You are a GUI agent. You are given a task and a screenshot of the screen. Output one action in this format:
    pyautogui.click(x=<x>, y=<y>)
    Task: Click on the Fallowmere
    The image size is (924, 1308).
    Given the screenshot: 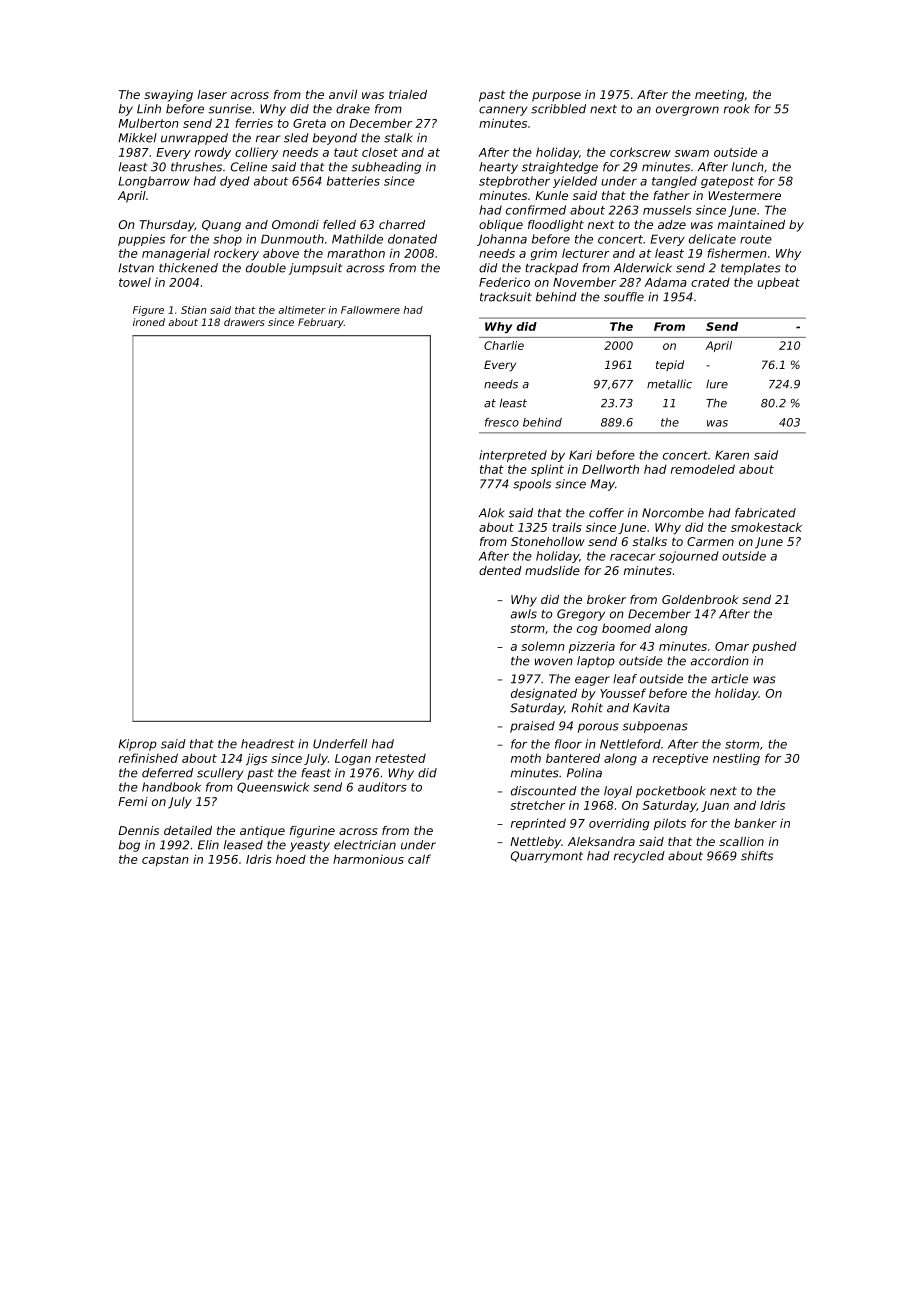 What is the action you would take?
    pyautogui.click(x=370, y=310)
